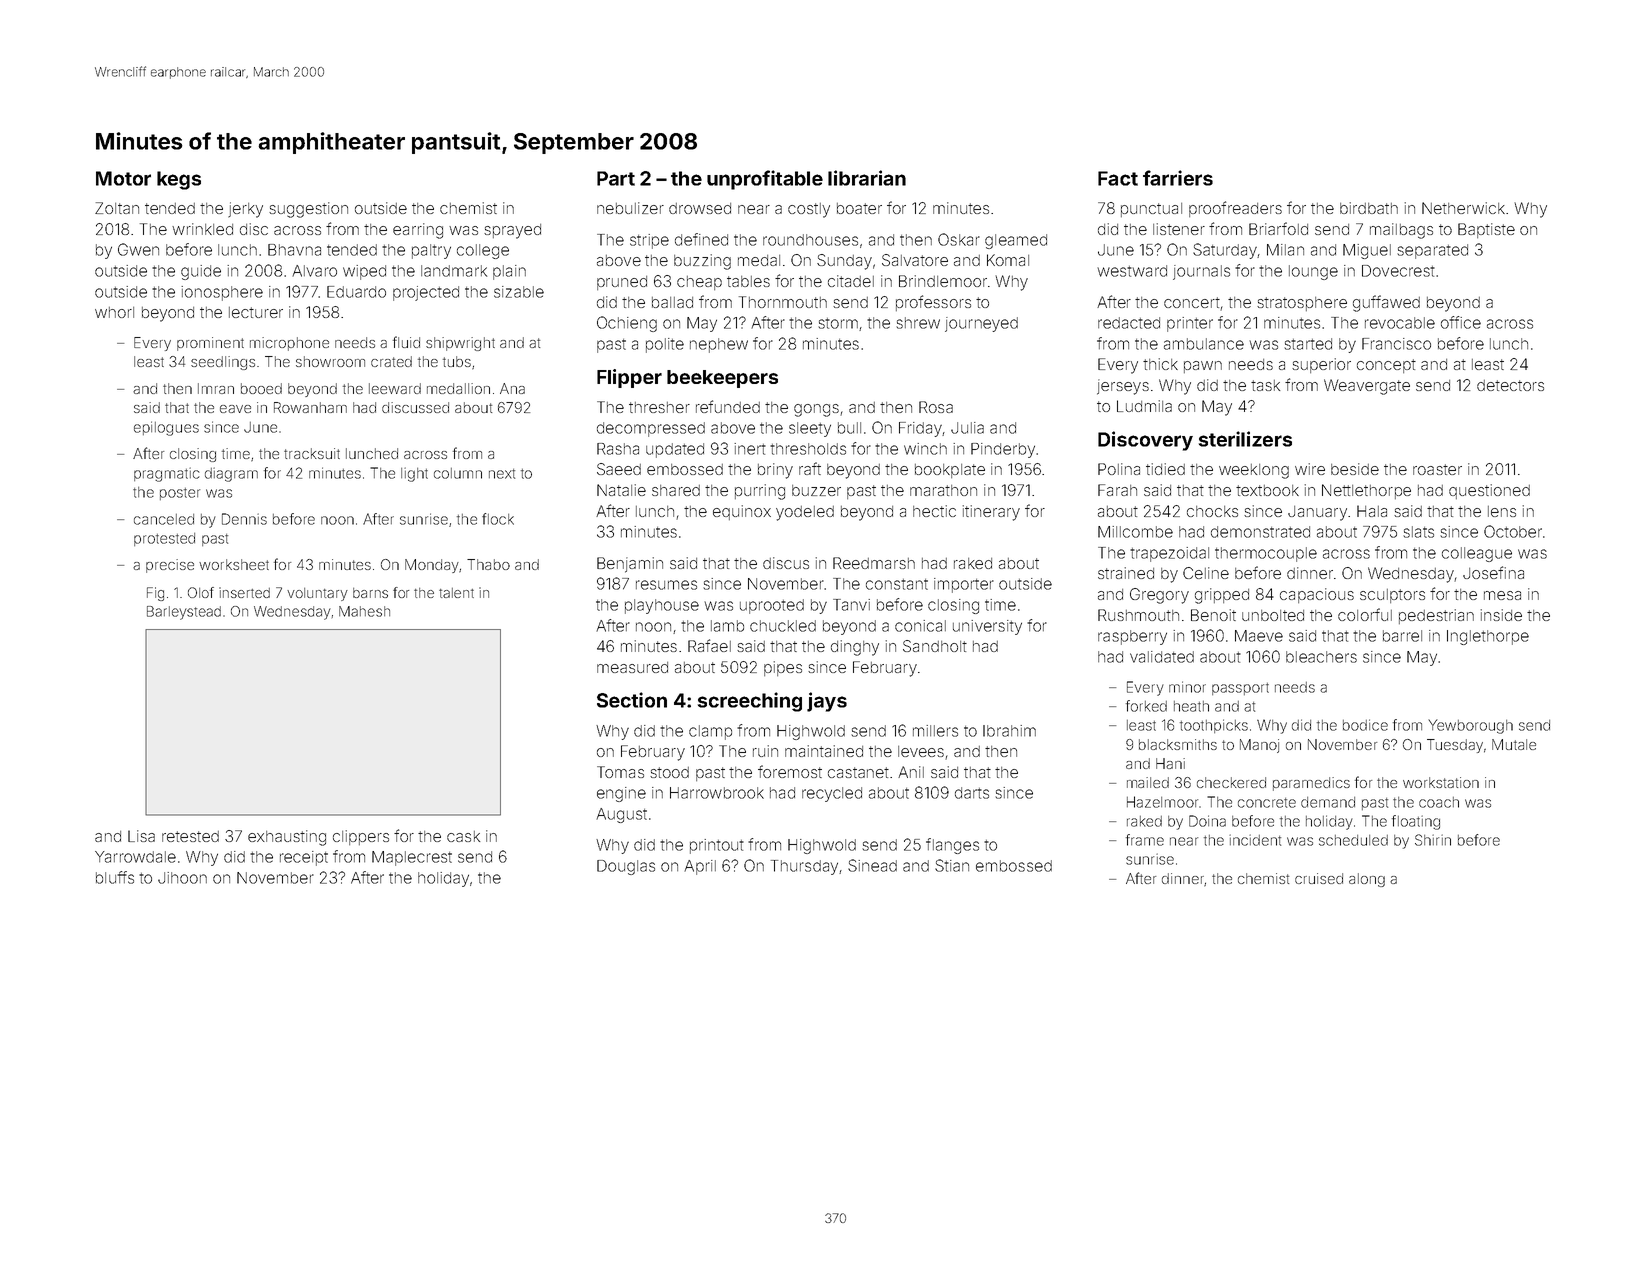 This page has width=1649, height=1274. Describe the element at coordinates (616, 178) in the page. I see `Part` at that location.
